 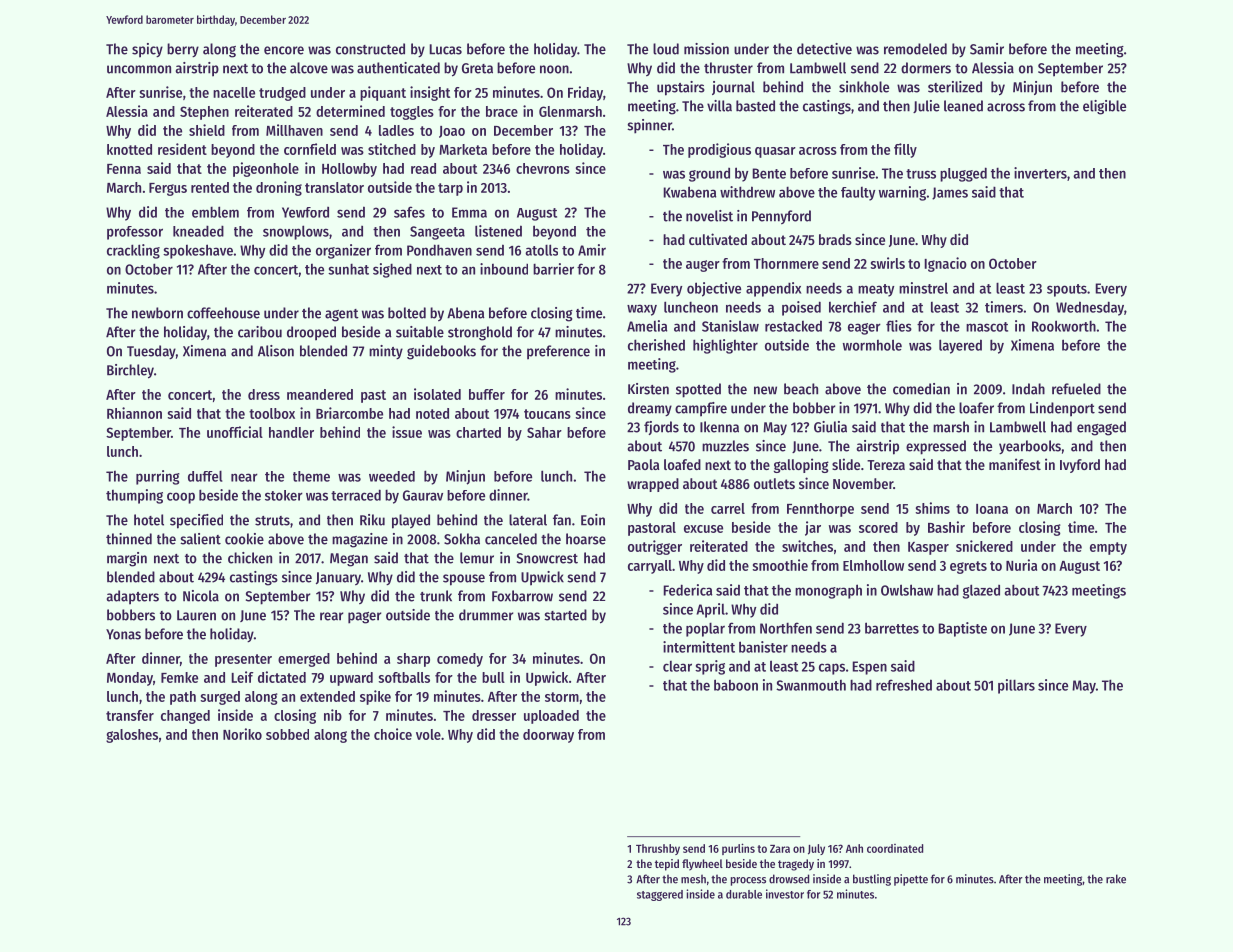 I want to click on poplar, so click(x=705, y=630).
